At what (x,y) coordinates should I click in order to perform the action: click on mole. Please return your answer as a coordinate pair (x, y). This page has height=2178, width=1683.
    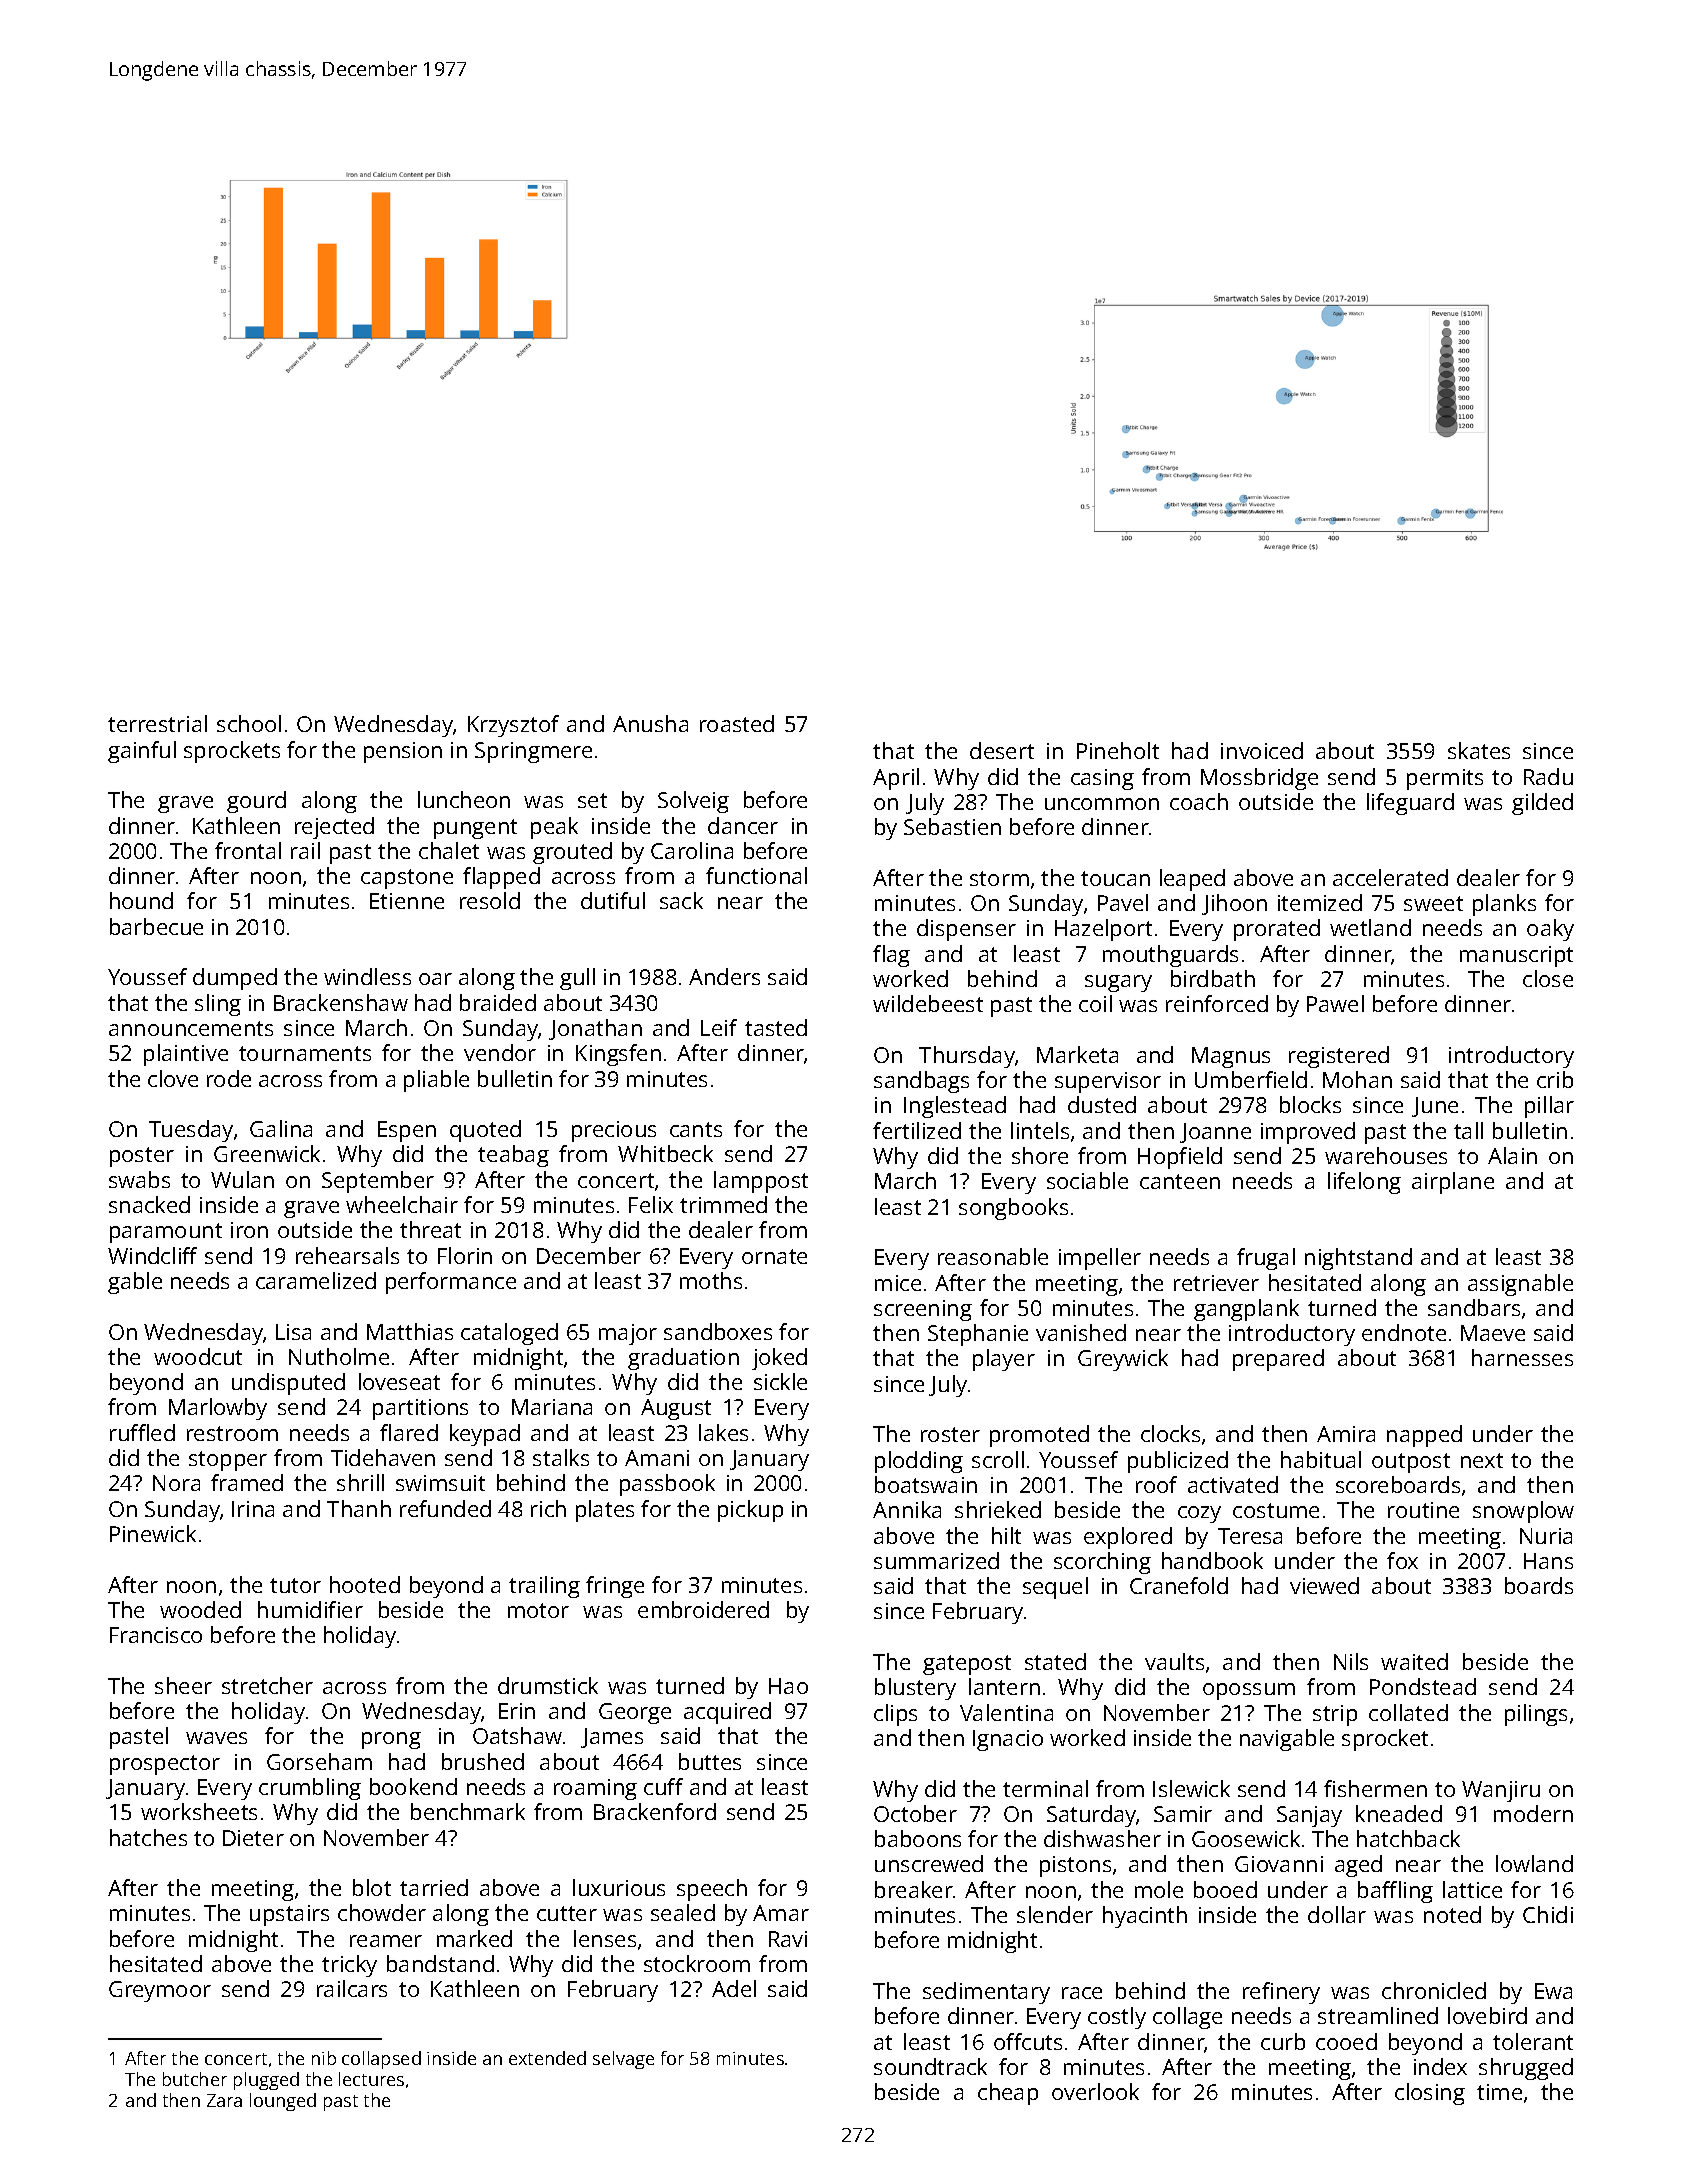
    Looking at the image, I should click on (1159, 1889).
